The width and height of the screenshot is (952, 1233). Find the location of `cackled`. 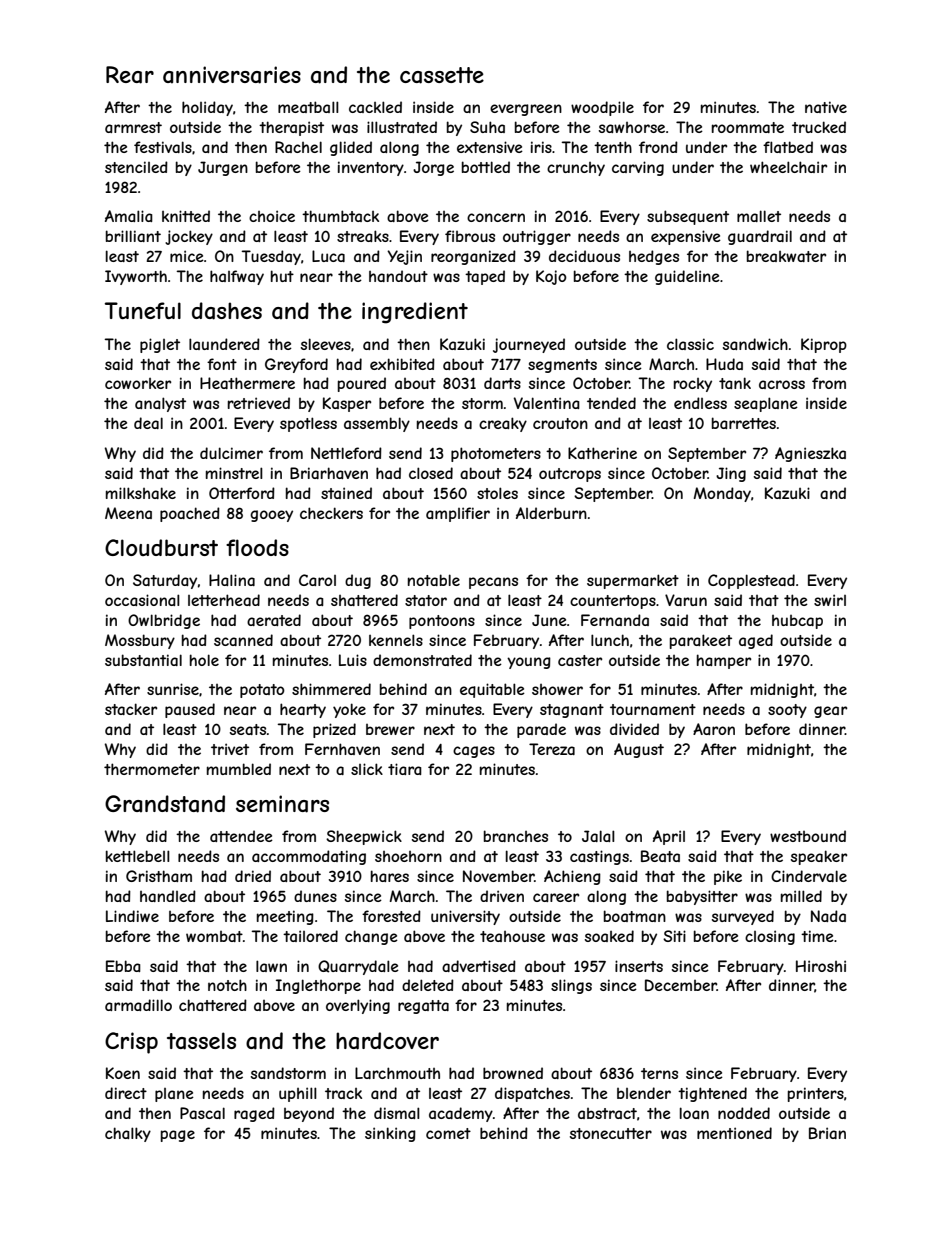

cackled is located at coordinates (375, 107).
